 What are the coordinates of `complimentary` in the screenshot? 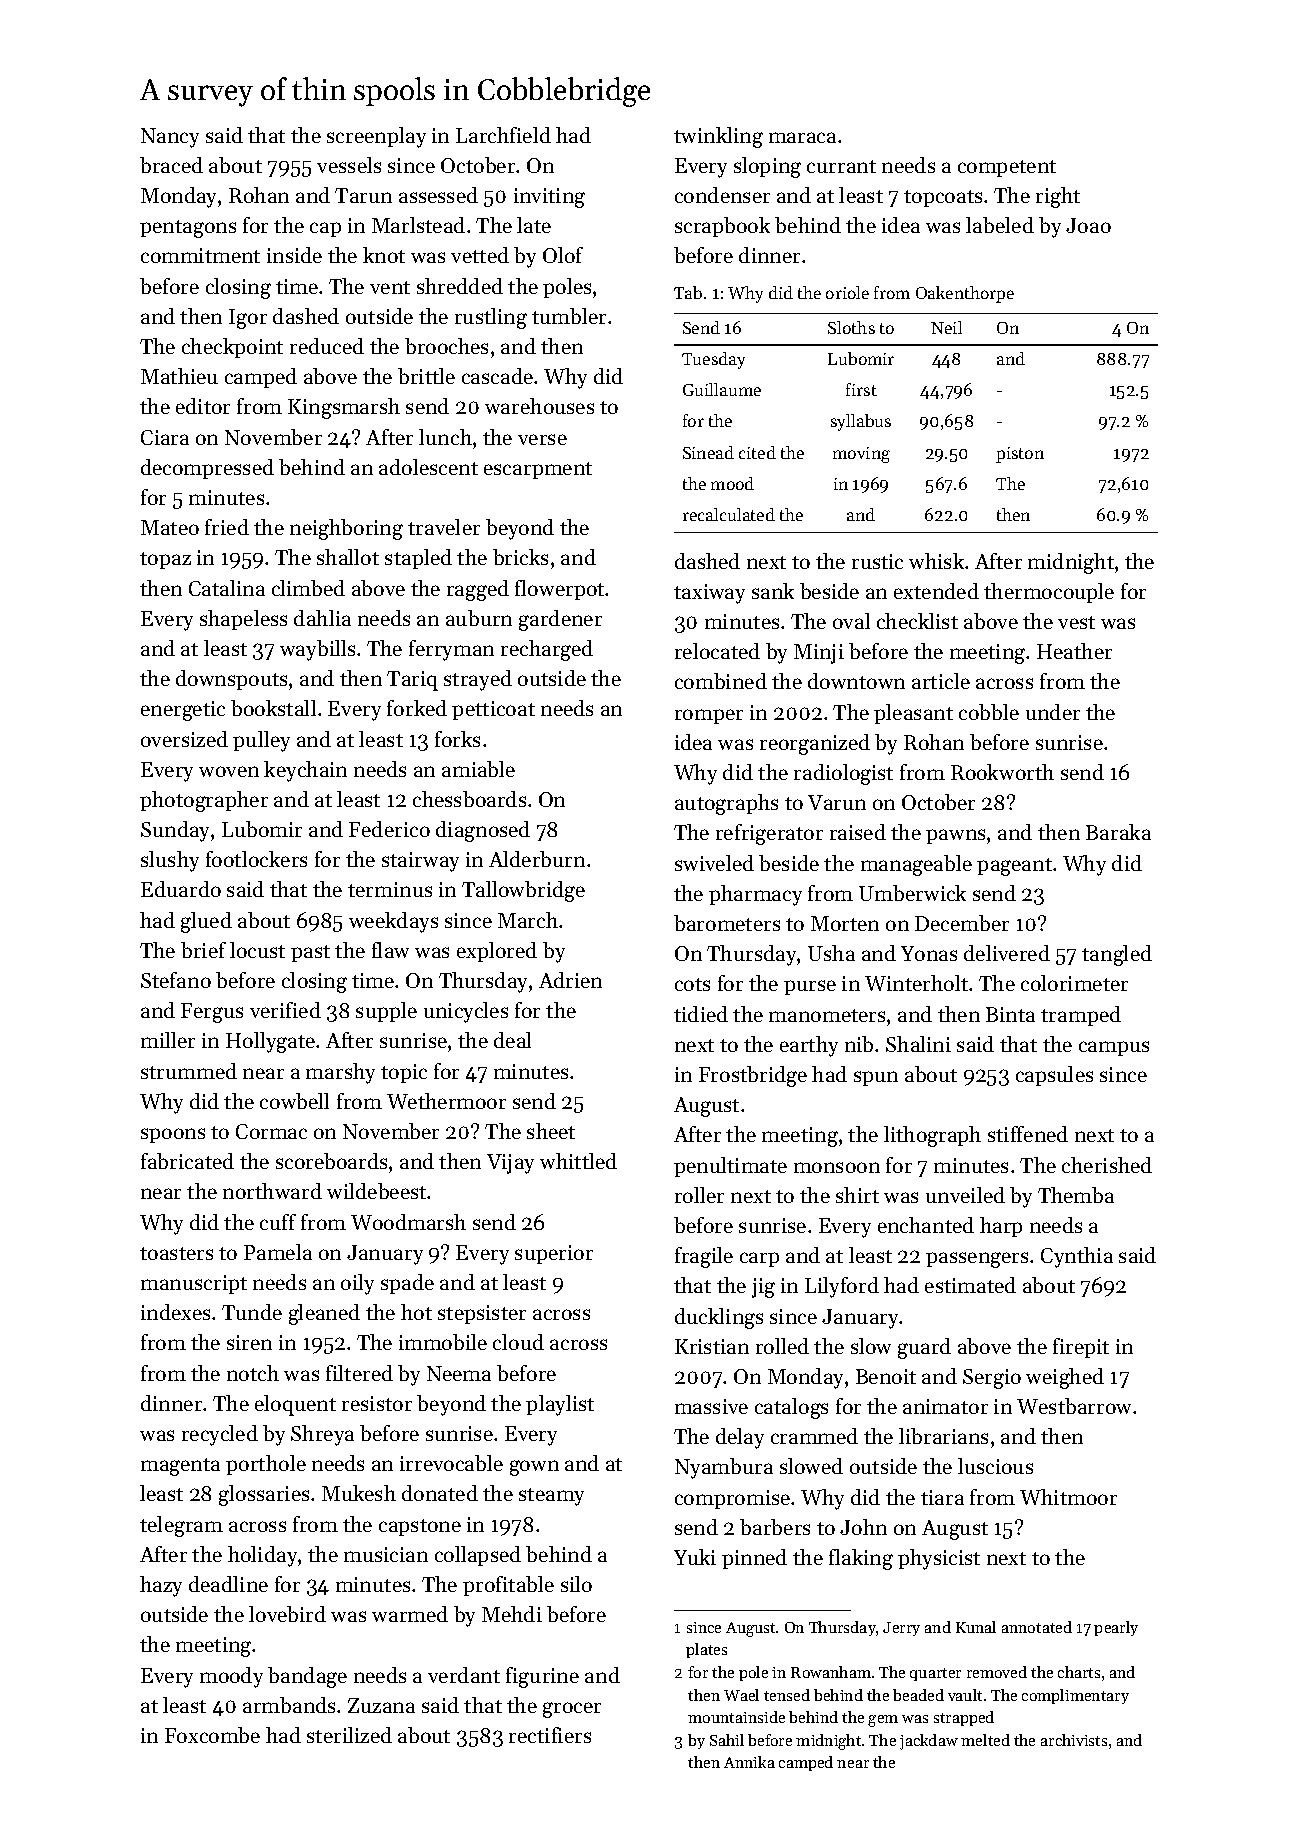 It's located at (1075, 1696).
